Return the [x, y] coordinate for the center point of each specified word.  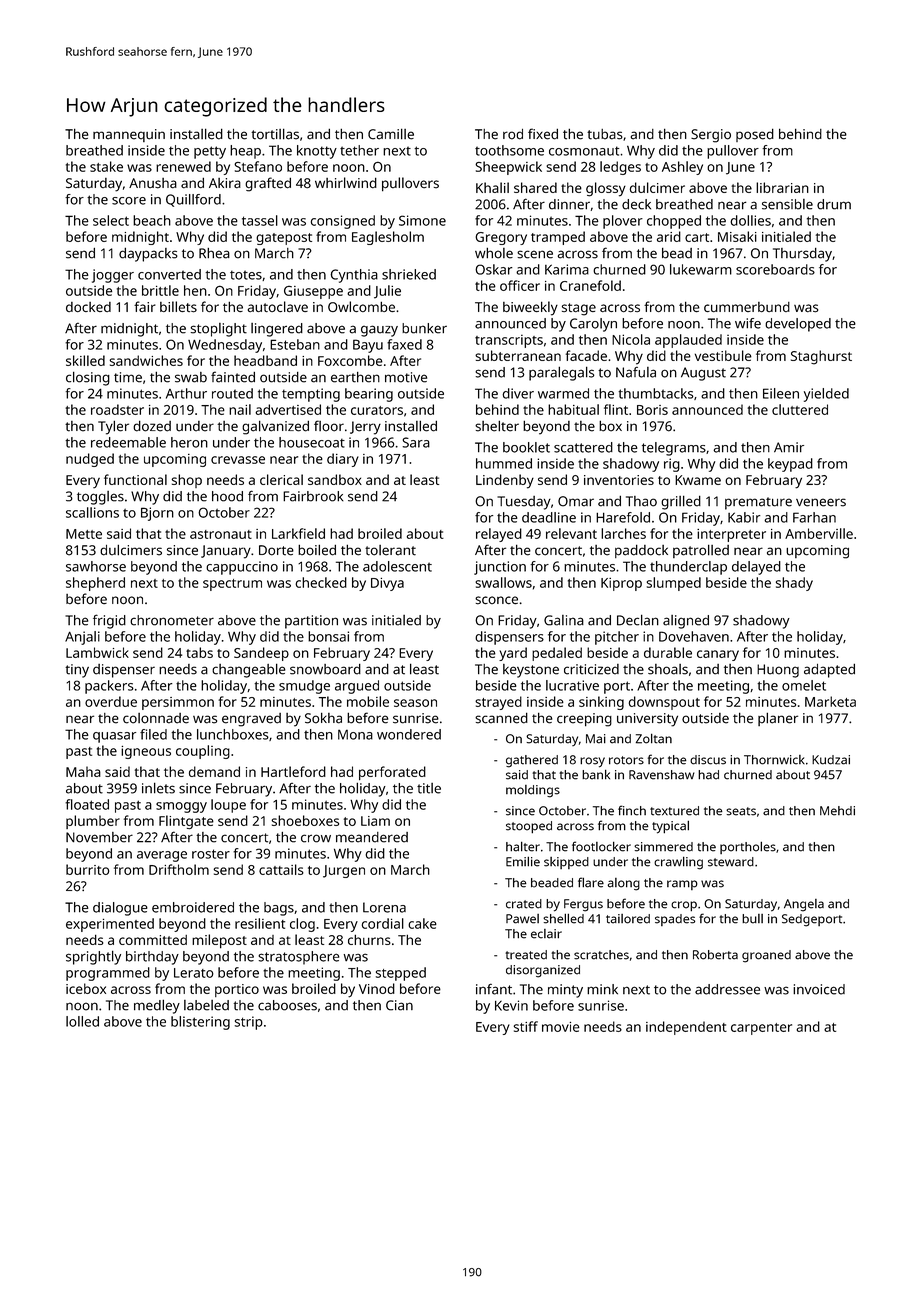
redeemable [128, 442]
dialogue [120, 909]
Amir [789, 447]
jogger [113, 276]
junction [500, 568]
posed [755, 135]
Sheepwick [508, 168]
